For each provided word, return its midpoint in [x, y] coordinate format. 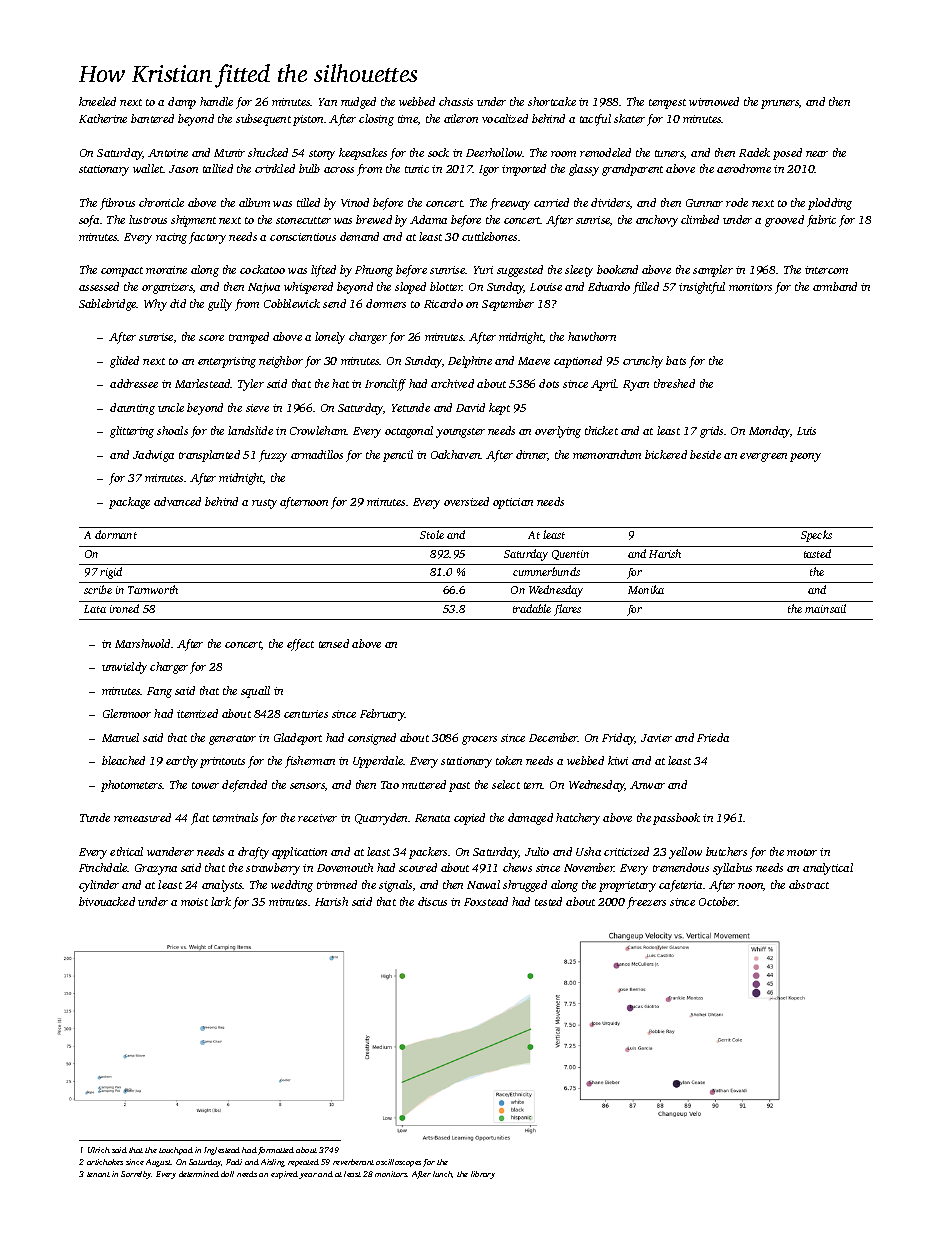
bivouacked [107, 901]
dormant [116, 534]
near [817, 154]
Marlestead [203, 383]
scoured [418, 867]
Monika [646, 589]
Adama [428, 219]
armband [835, 286]
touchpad [176, 1151]
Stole [432, 534]
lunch [443, 1174]
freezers [646, 903]
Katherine [103, 118]
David [470, 407]
